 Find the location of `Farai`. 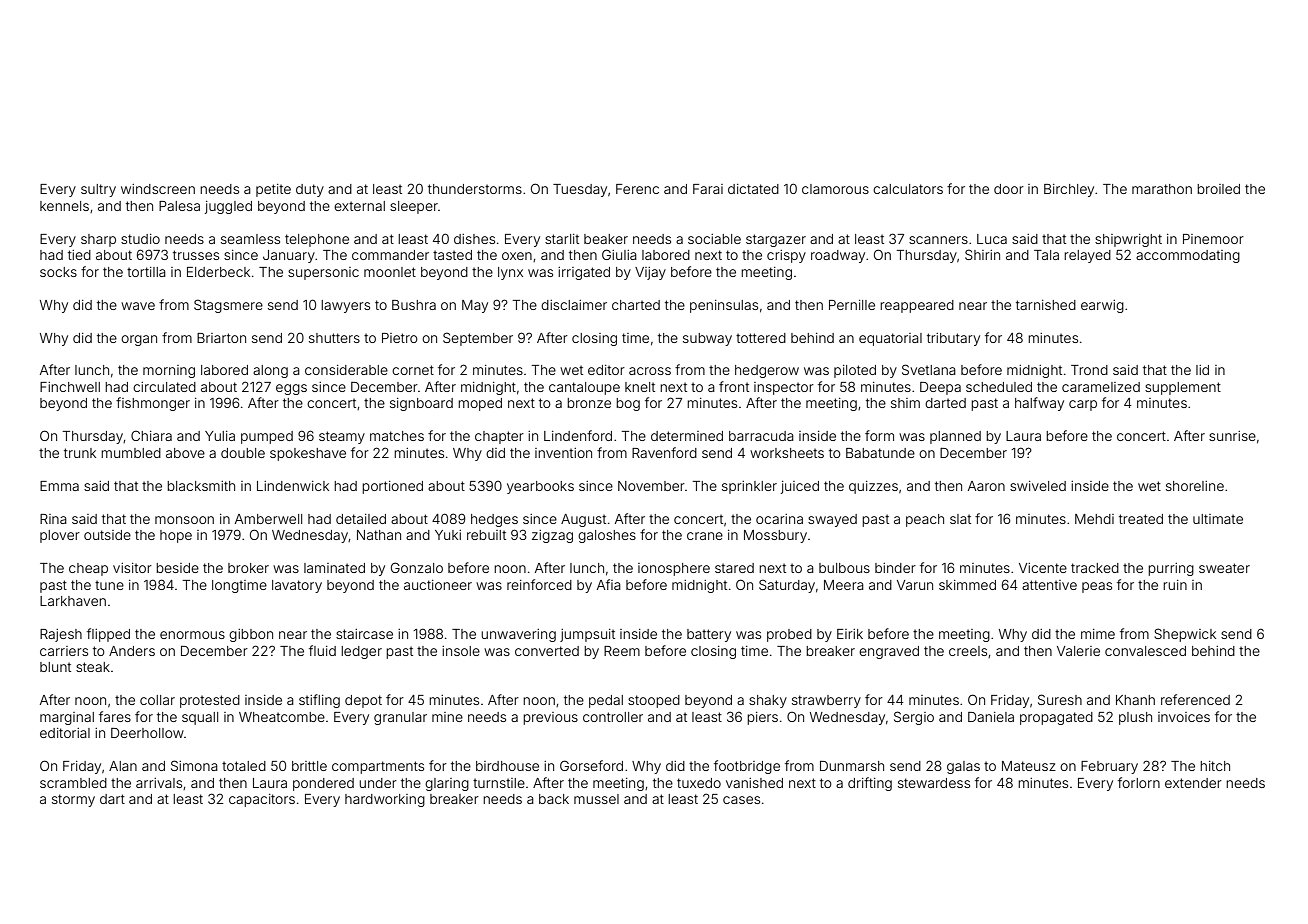

Farai is located at coordinates (708, 189).
